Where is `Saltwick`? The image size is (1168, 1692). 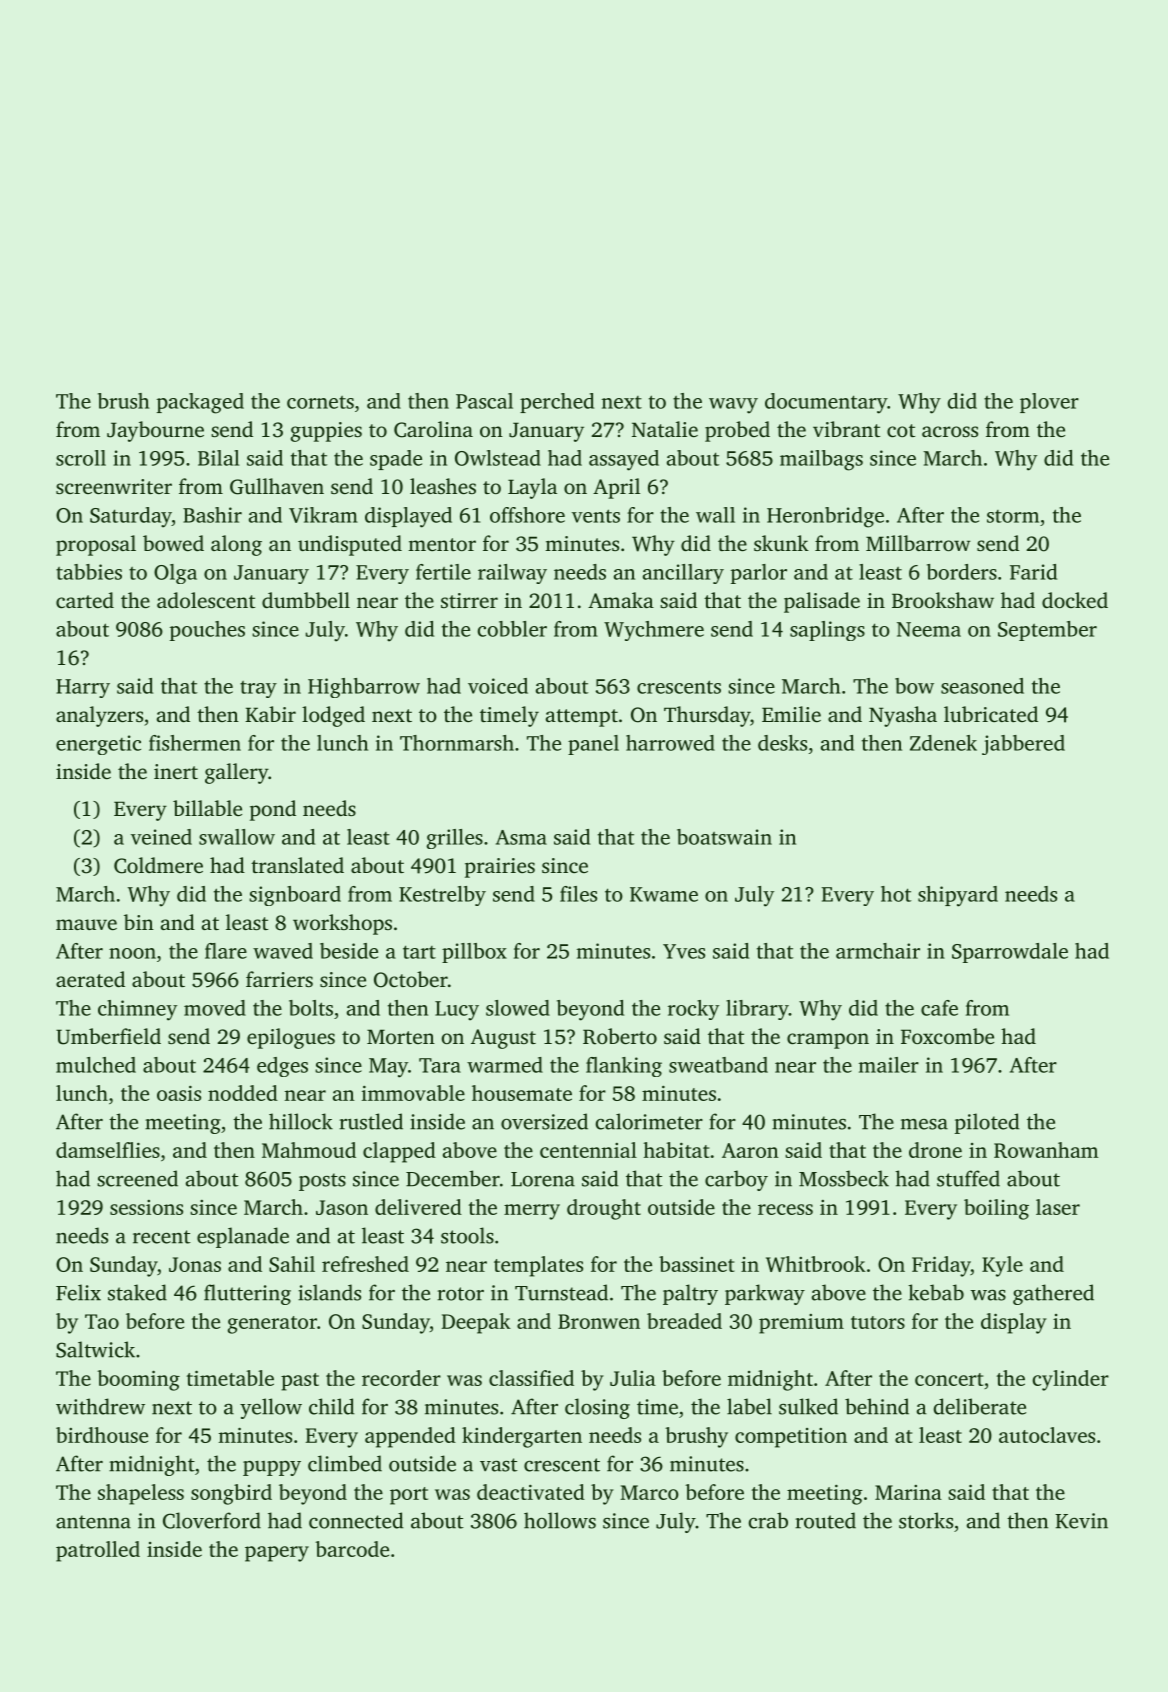 Saltwick is located at coordinates (95, 1349).
